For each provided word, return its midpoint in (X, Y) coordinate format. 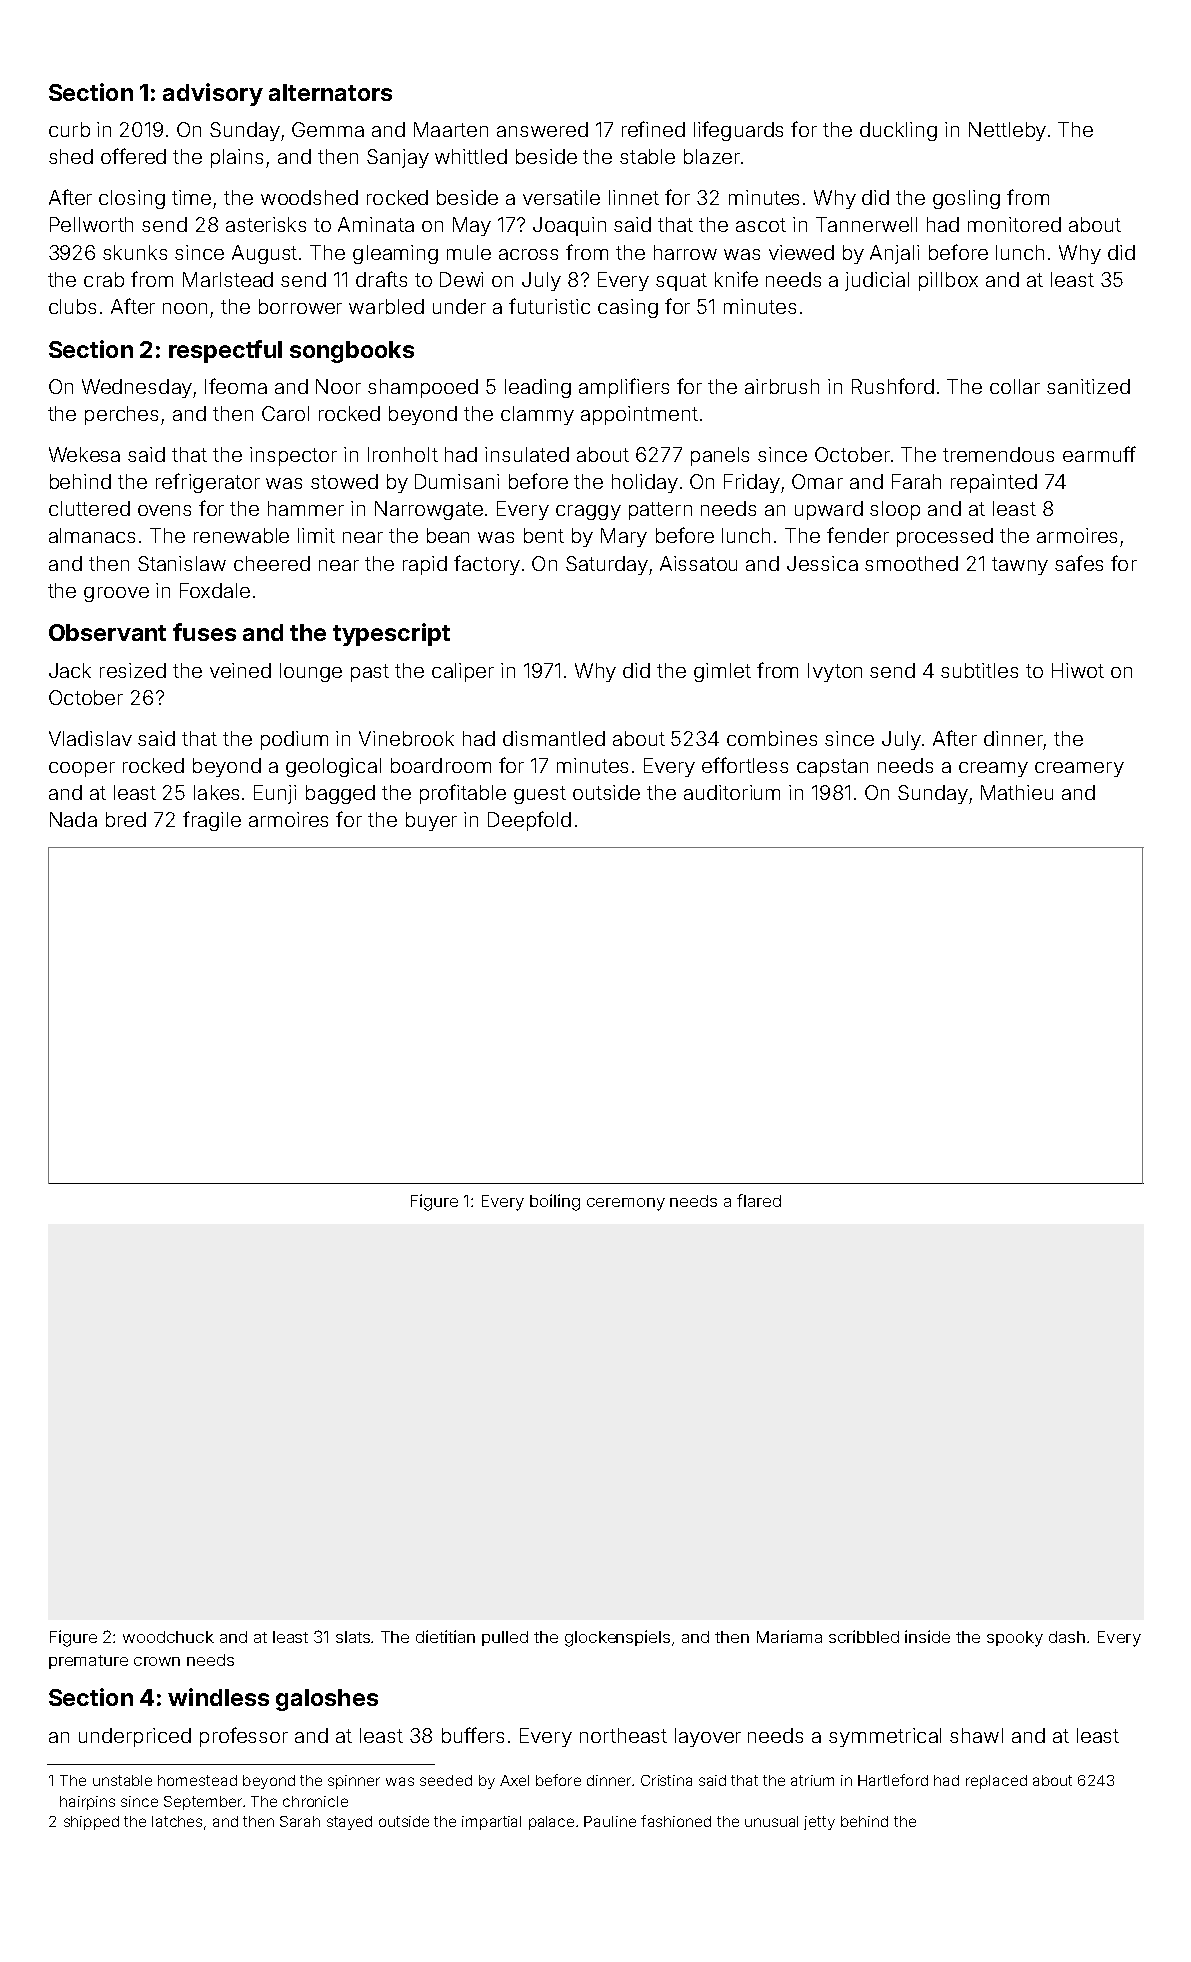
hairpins (87, 1803)
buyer (431, 821)
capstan (832, 768)
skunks (135, 252)
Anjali (894, 254)
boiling (555, 1202)
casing (628, 308)
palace (551, 1823)
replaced (996, 1782)
